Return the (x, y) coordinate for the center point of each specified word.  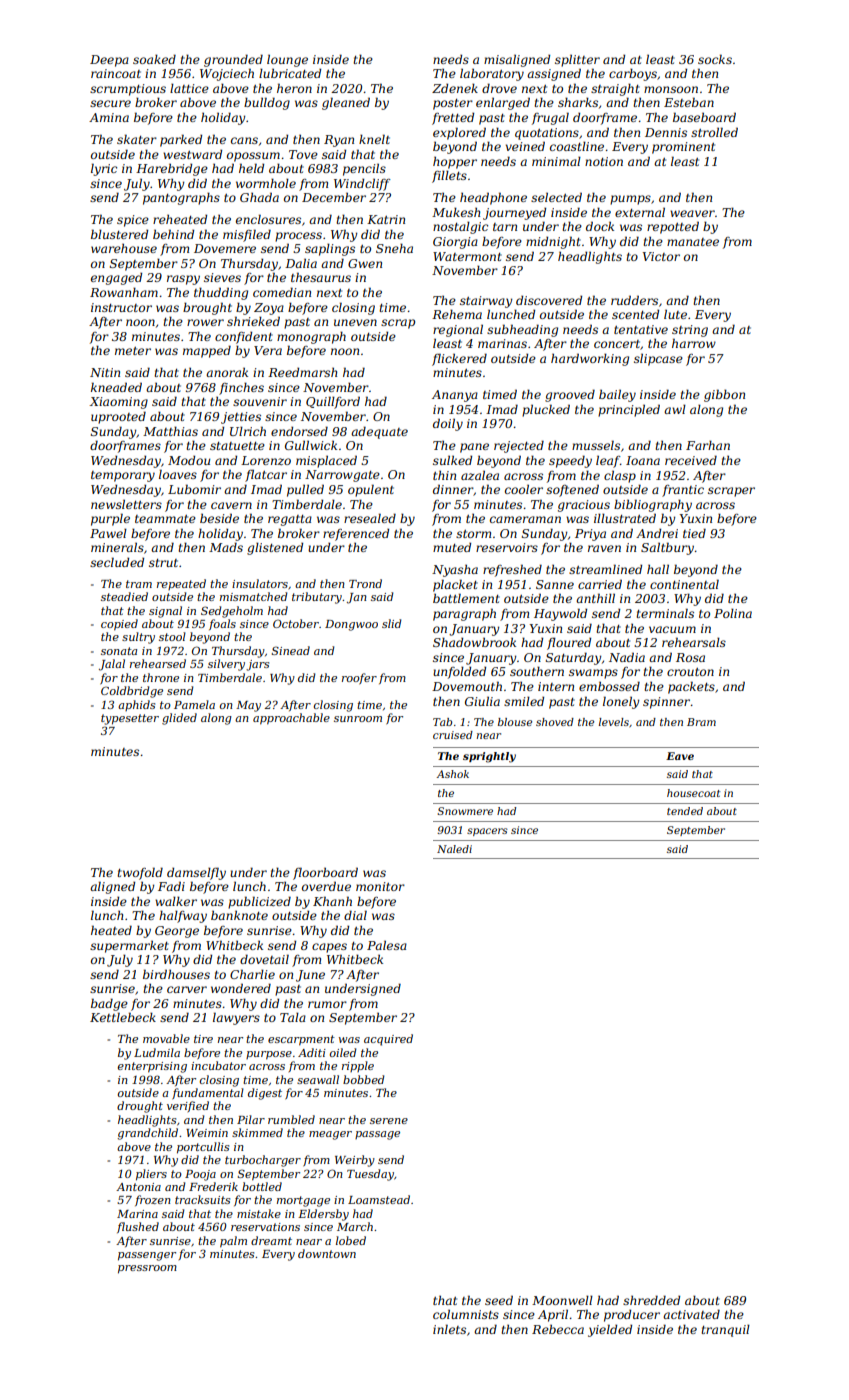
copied (119, 625)
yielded (610, 1330)
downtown (327, 1253)
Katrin (386, 219)
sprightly (489, 757)
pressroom (147, 1269)
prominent (683, 148)
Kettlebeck (123, 1017)
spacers (487, 832)
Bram (701, 722)
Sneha (394, 248)
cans (244, 140)
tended (685, 811)
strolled (714, 132)
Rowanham (124, 292)
